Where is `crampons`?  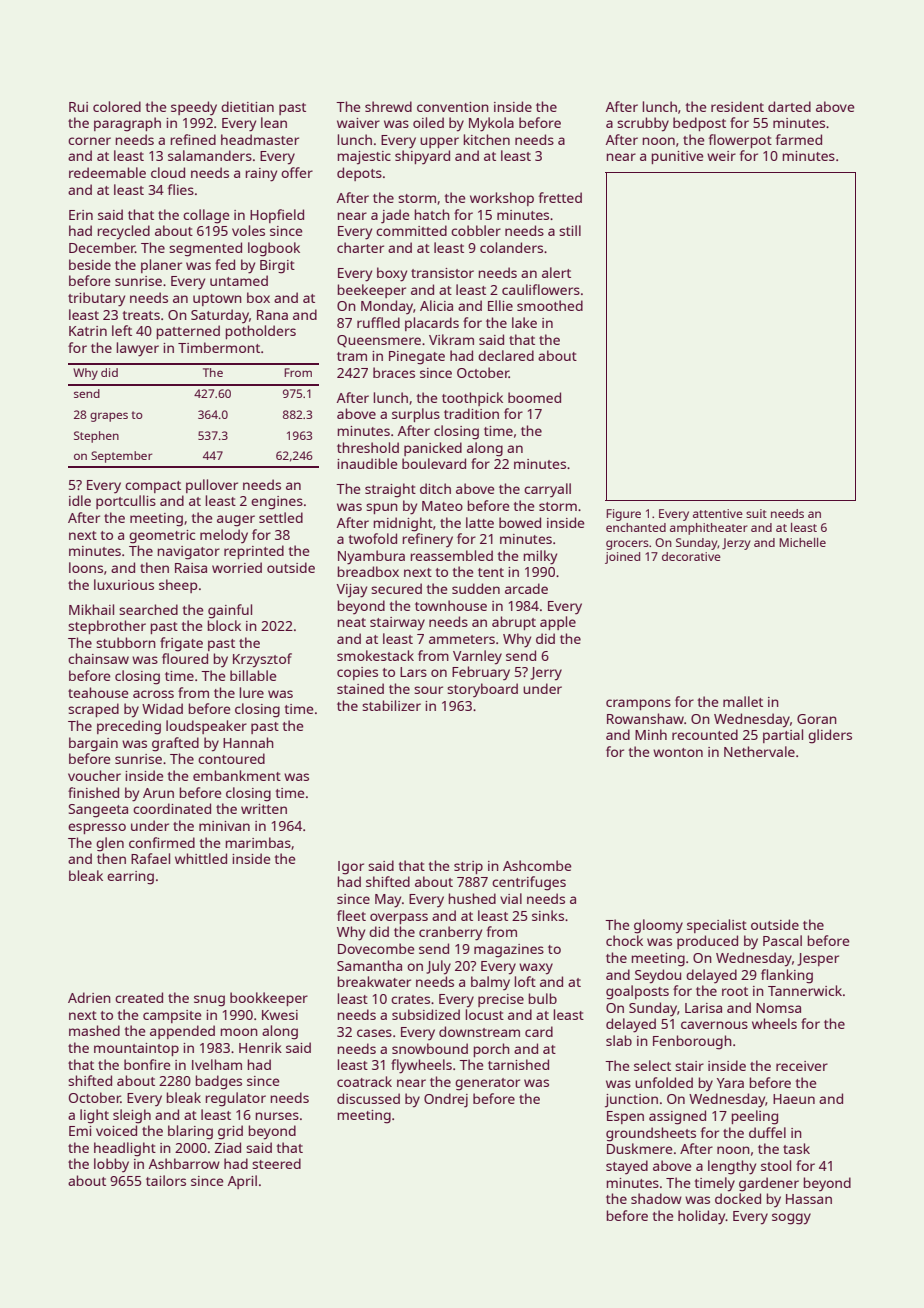
crampons is located at coordinates (638, 704).
